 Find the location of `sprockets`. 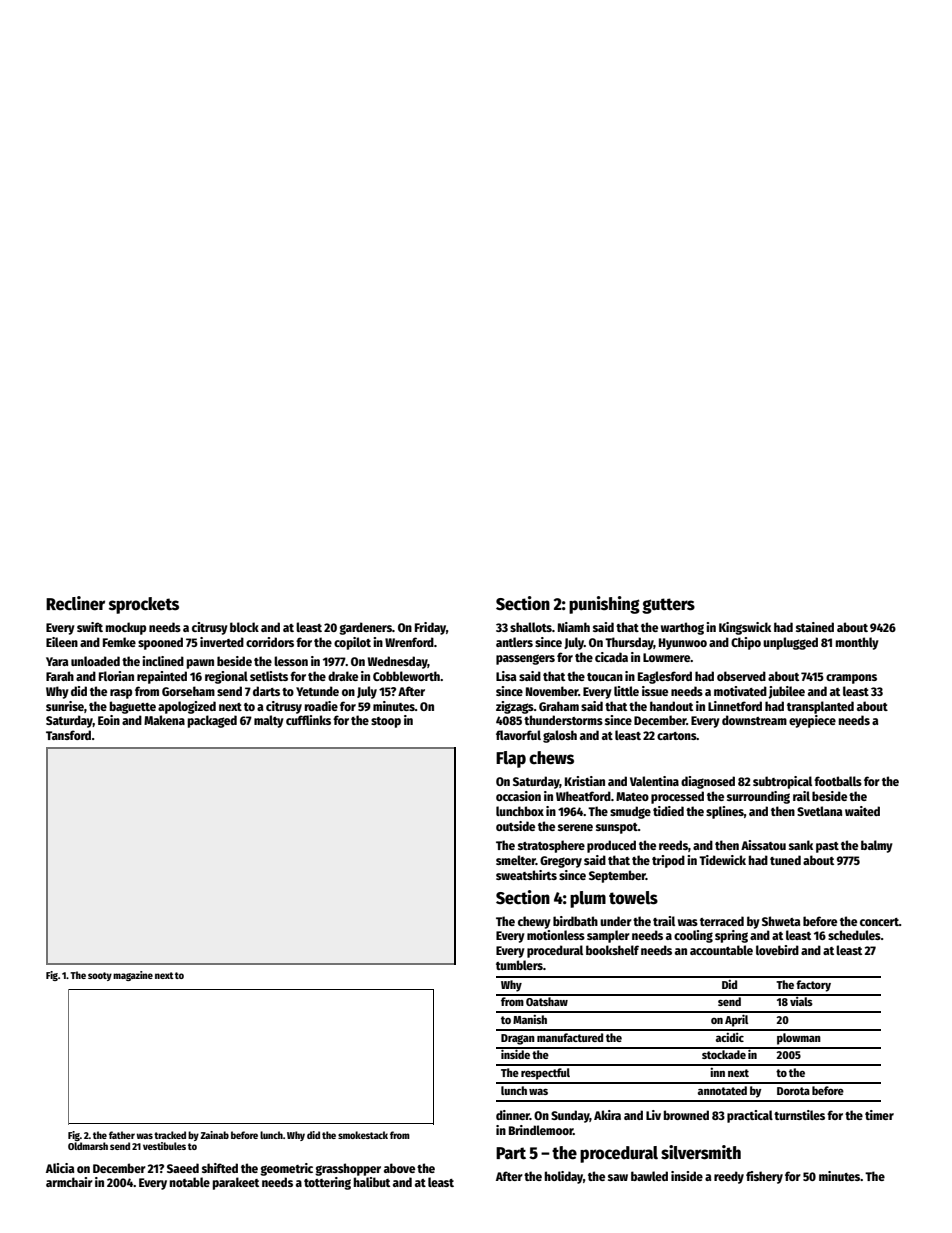

sprockets is located at coordinates (144, 605).
